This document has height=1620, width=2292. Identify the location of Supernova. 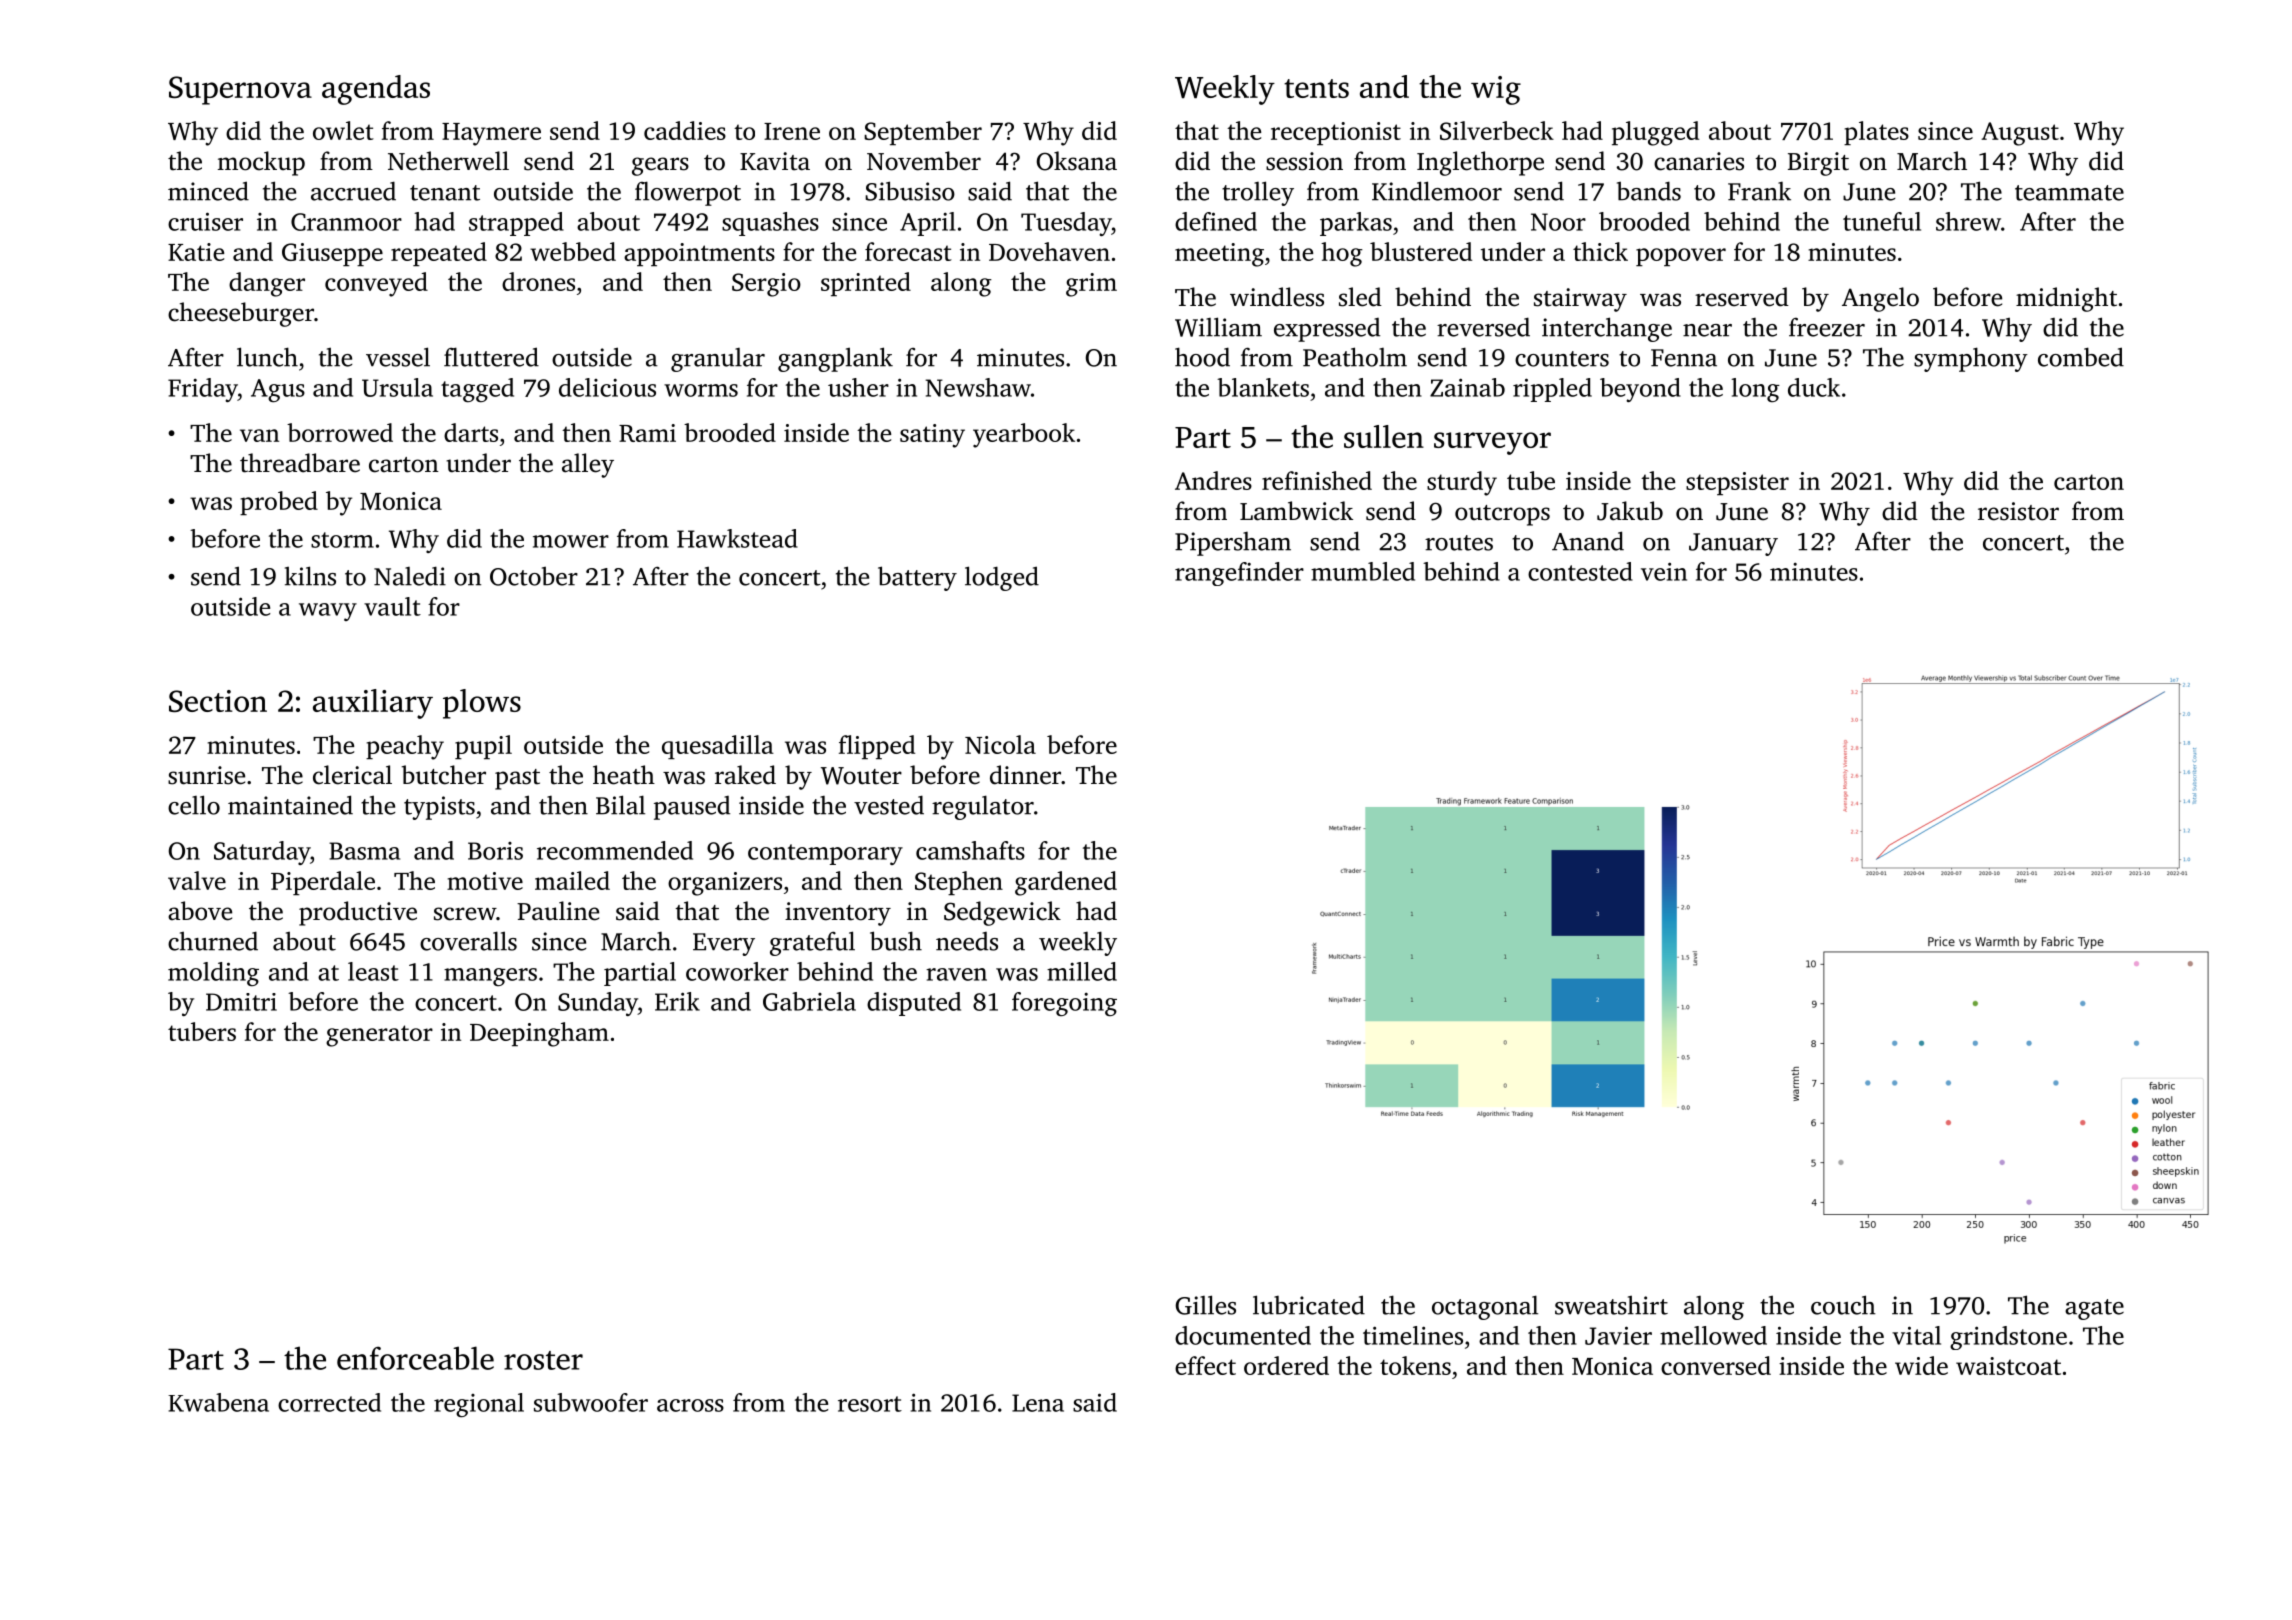
(240, 90).
